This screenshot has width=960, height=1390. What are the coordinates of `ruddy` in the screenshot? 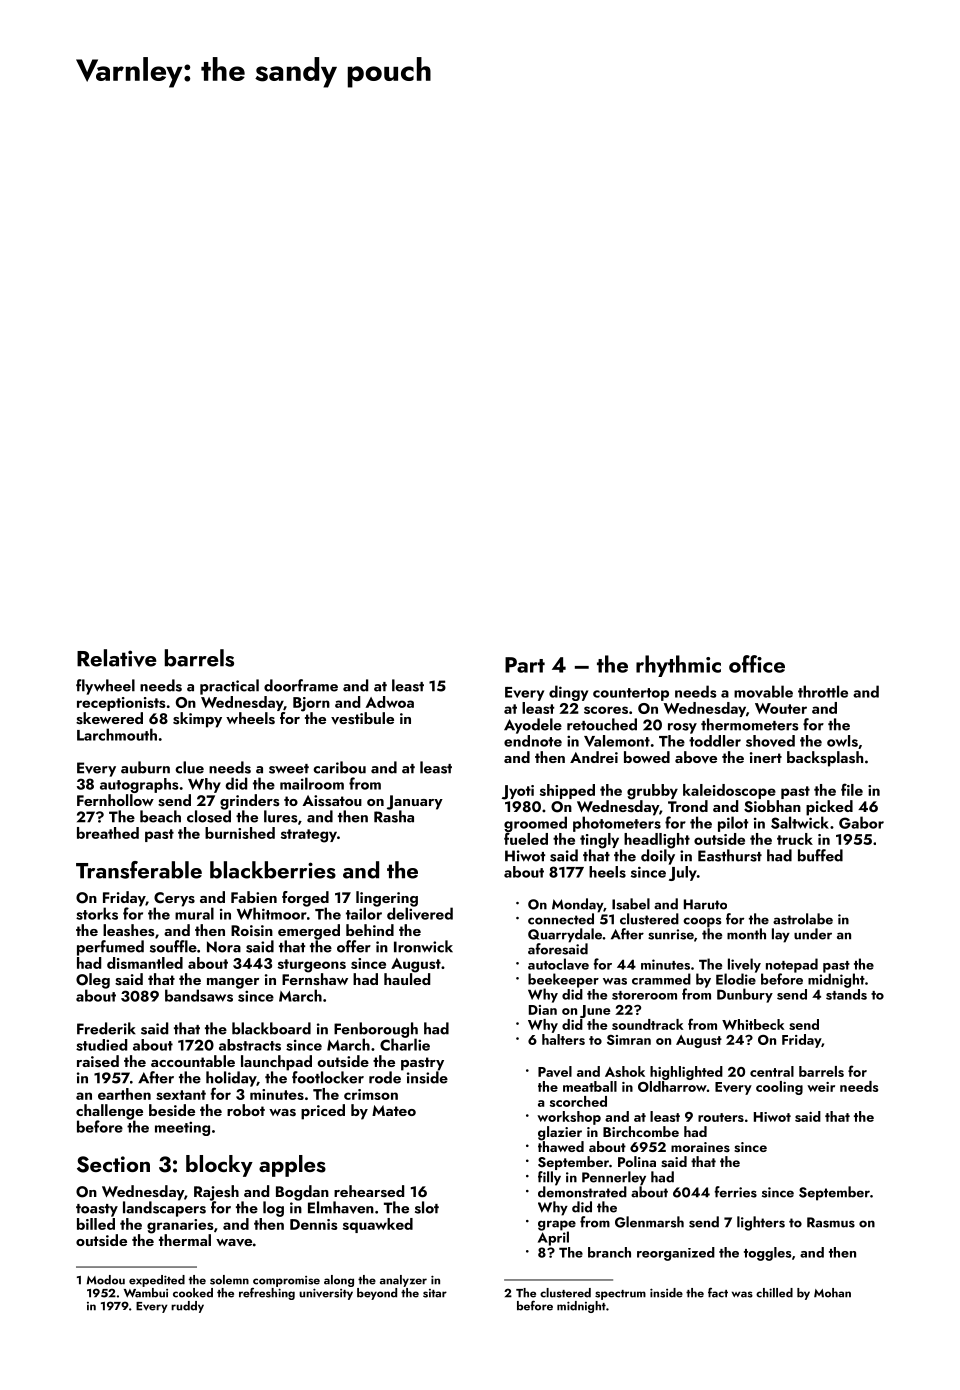 It's located at (187, 1307).
